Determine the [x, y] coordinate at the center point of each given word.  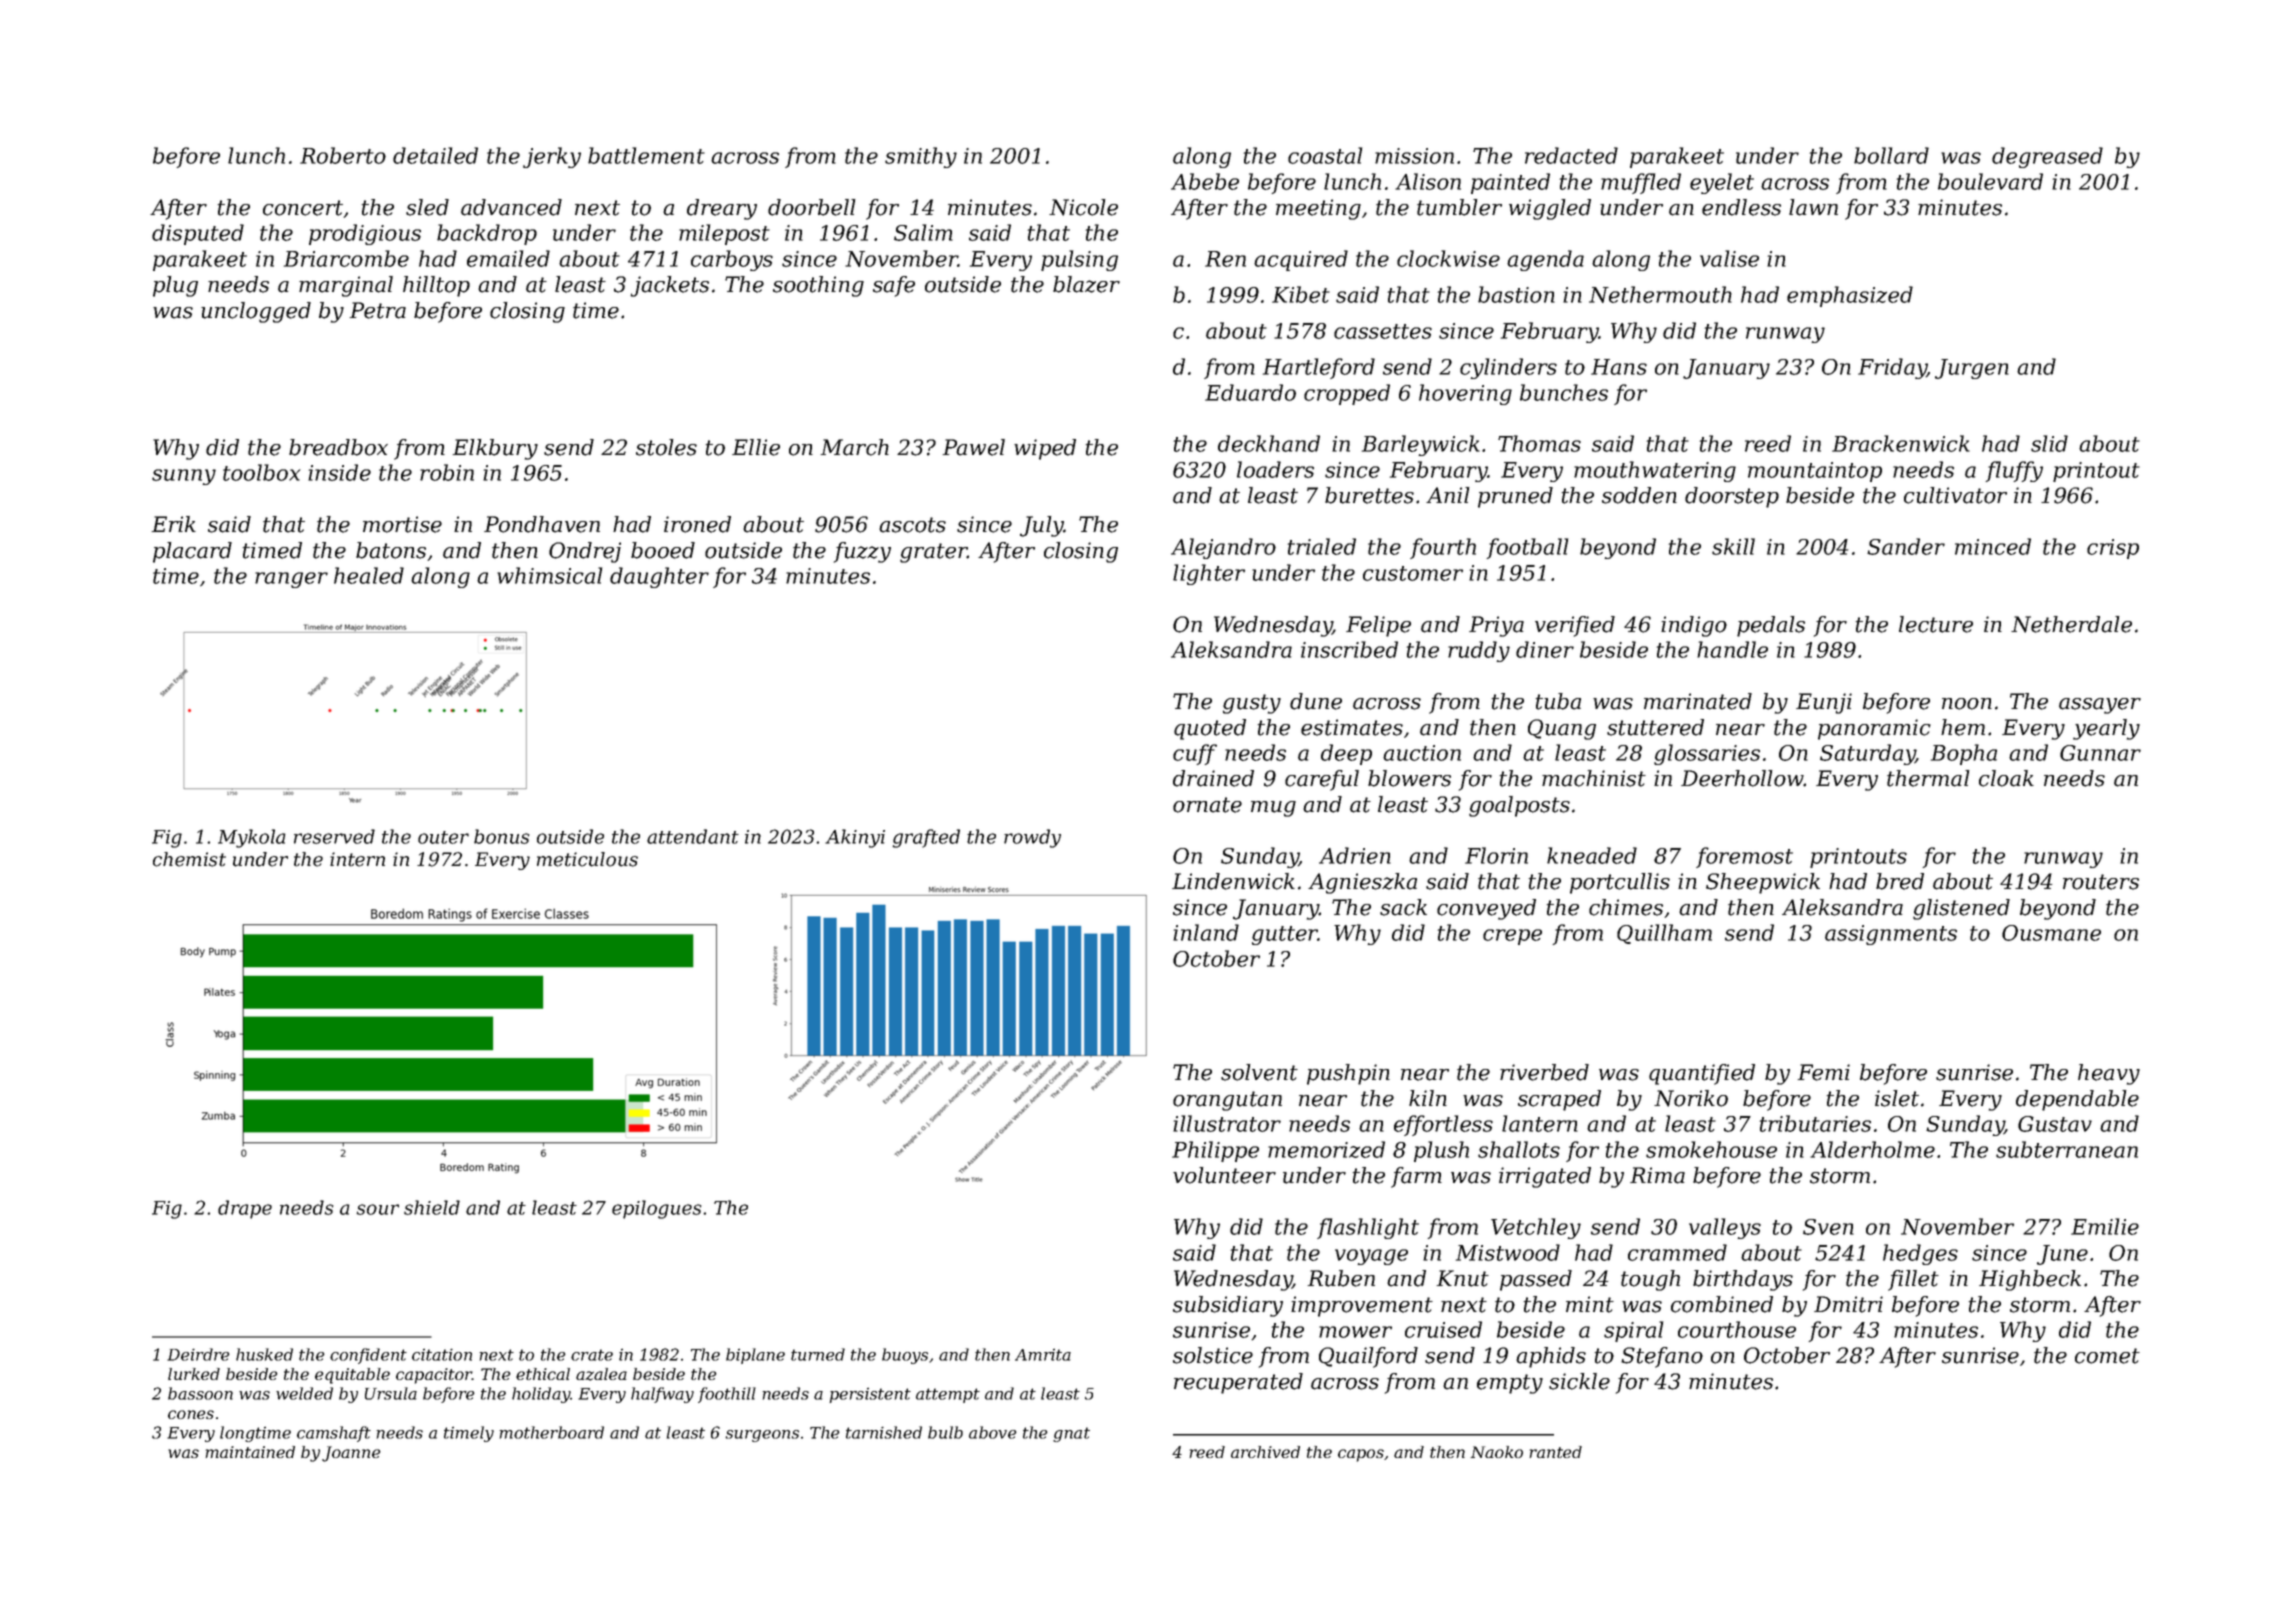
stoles [666, 447]
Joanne [351, 1454]
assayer [2100, 706]
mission [1414, 156]
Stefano [1662, 1357]
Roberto [343, 155]
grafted [926, 838]
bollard [1891, 155]
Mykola [252, 838]
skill [1733, 546]
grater [933, 553]
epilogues [656, 1209]
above [992, 1432]
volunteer [1224, 1175]
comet [2107, 1356]
